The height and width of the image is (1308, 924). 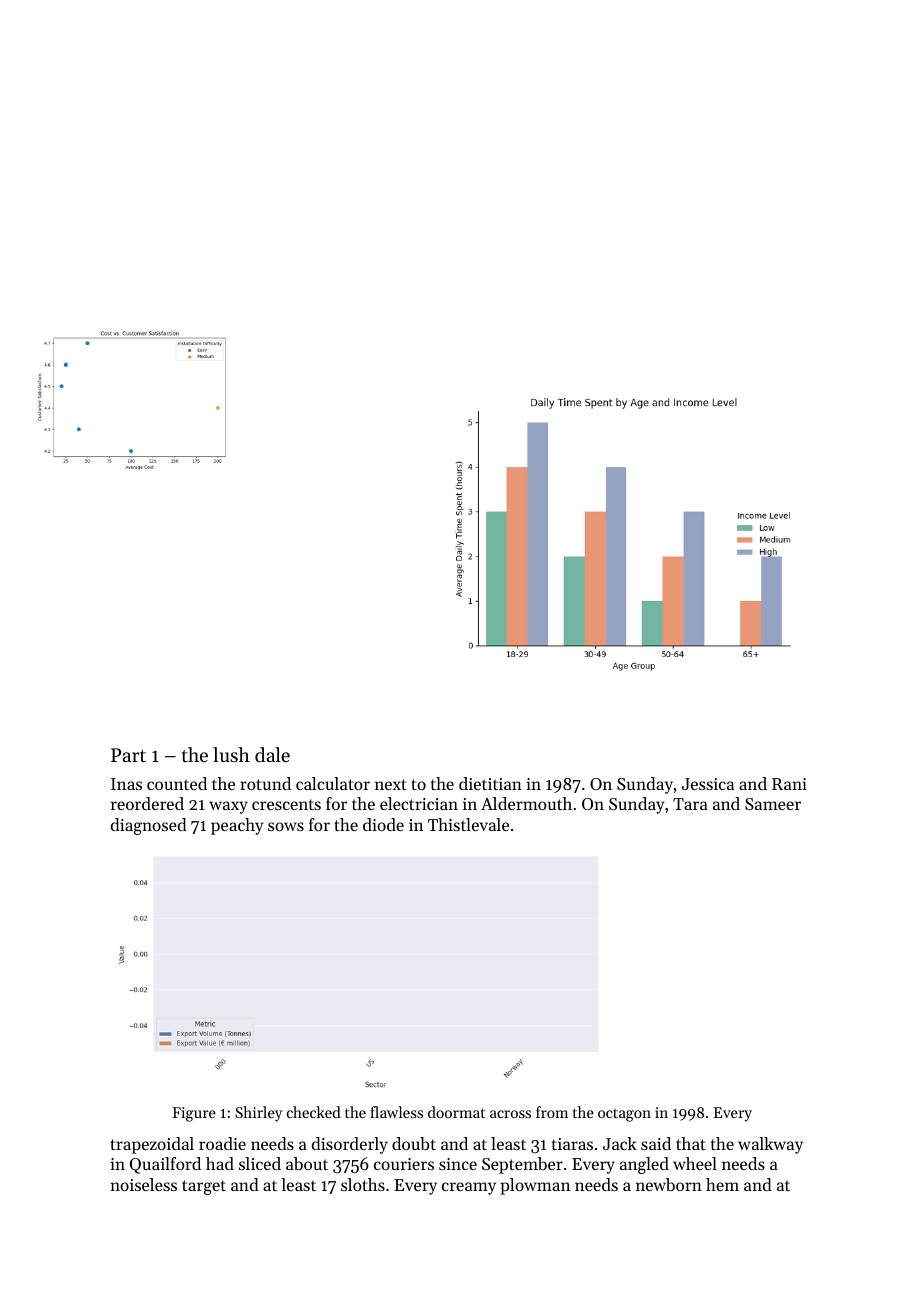 What do you see at coordinates (456, 1112) in the image?
I see `doormat` at bounding box center [456, 1112].
